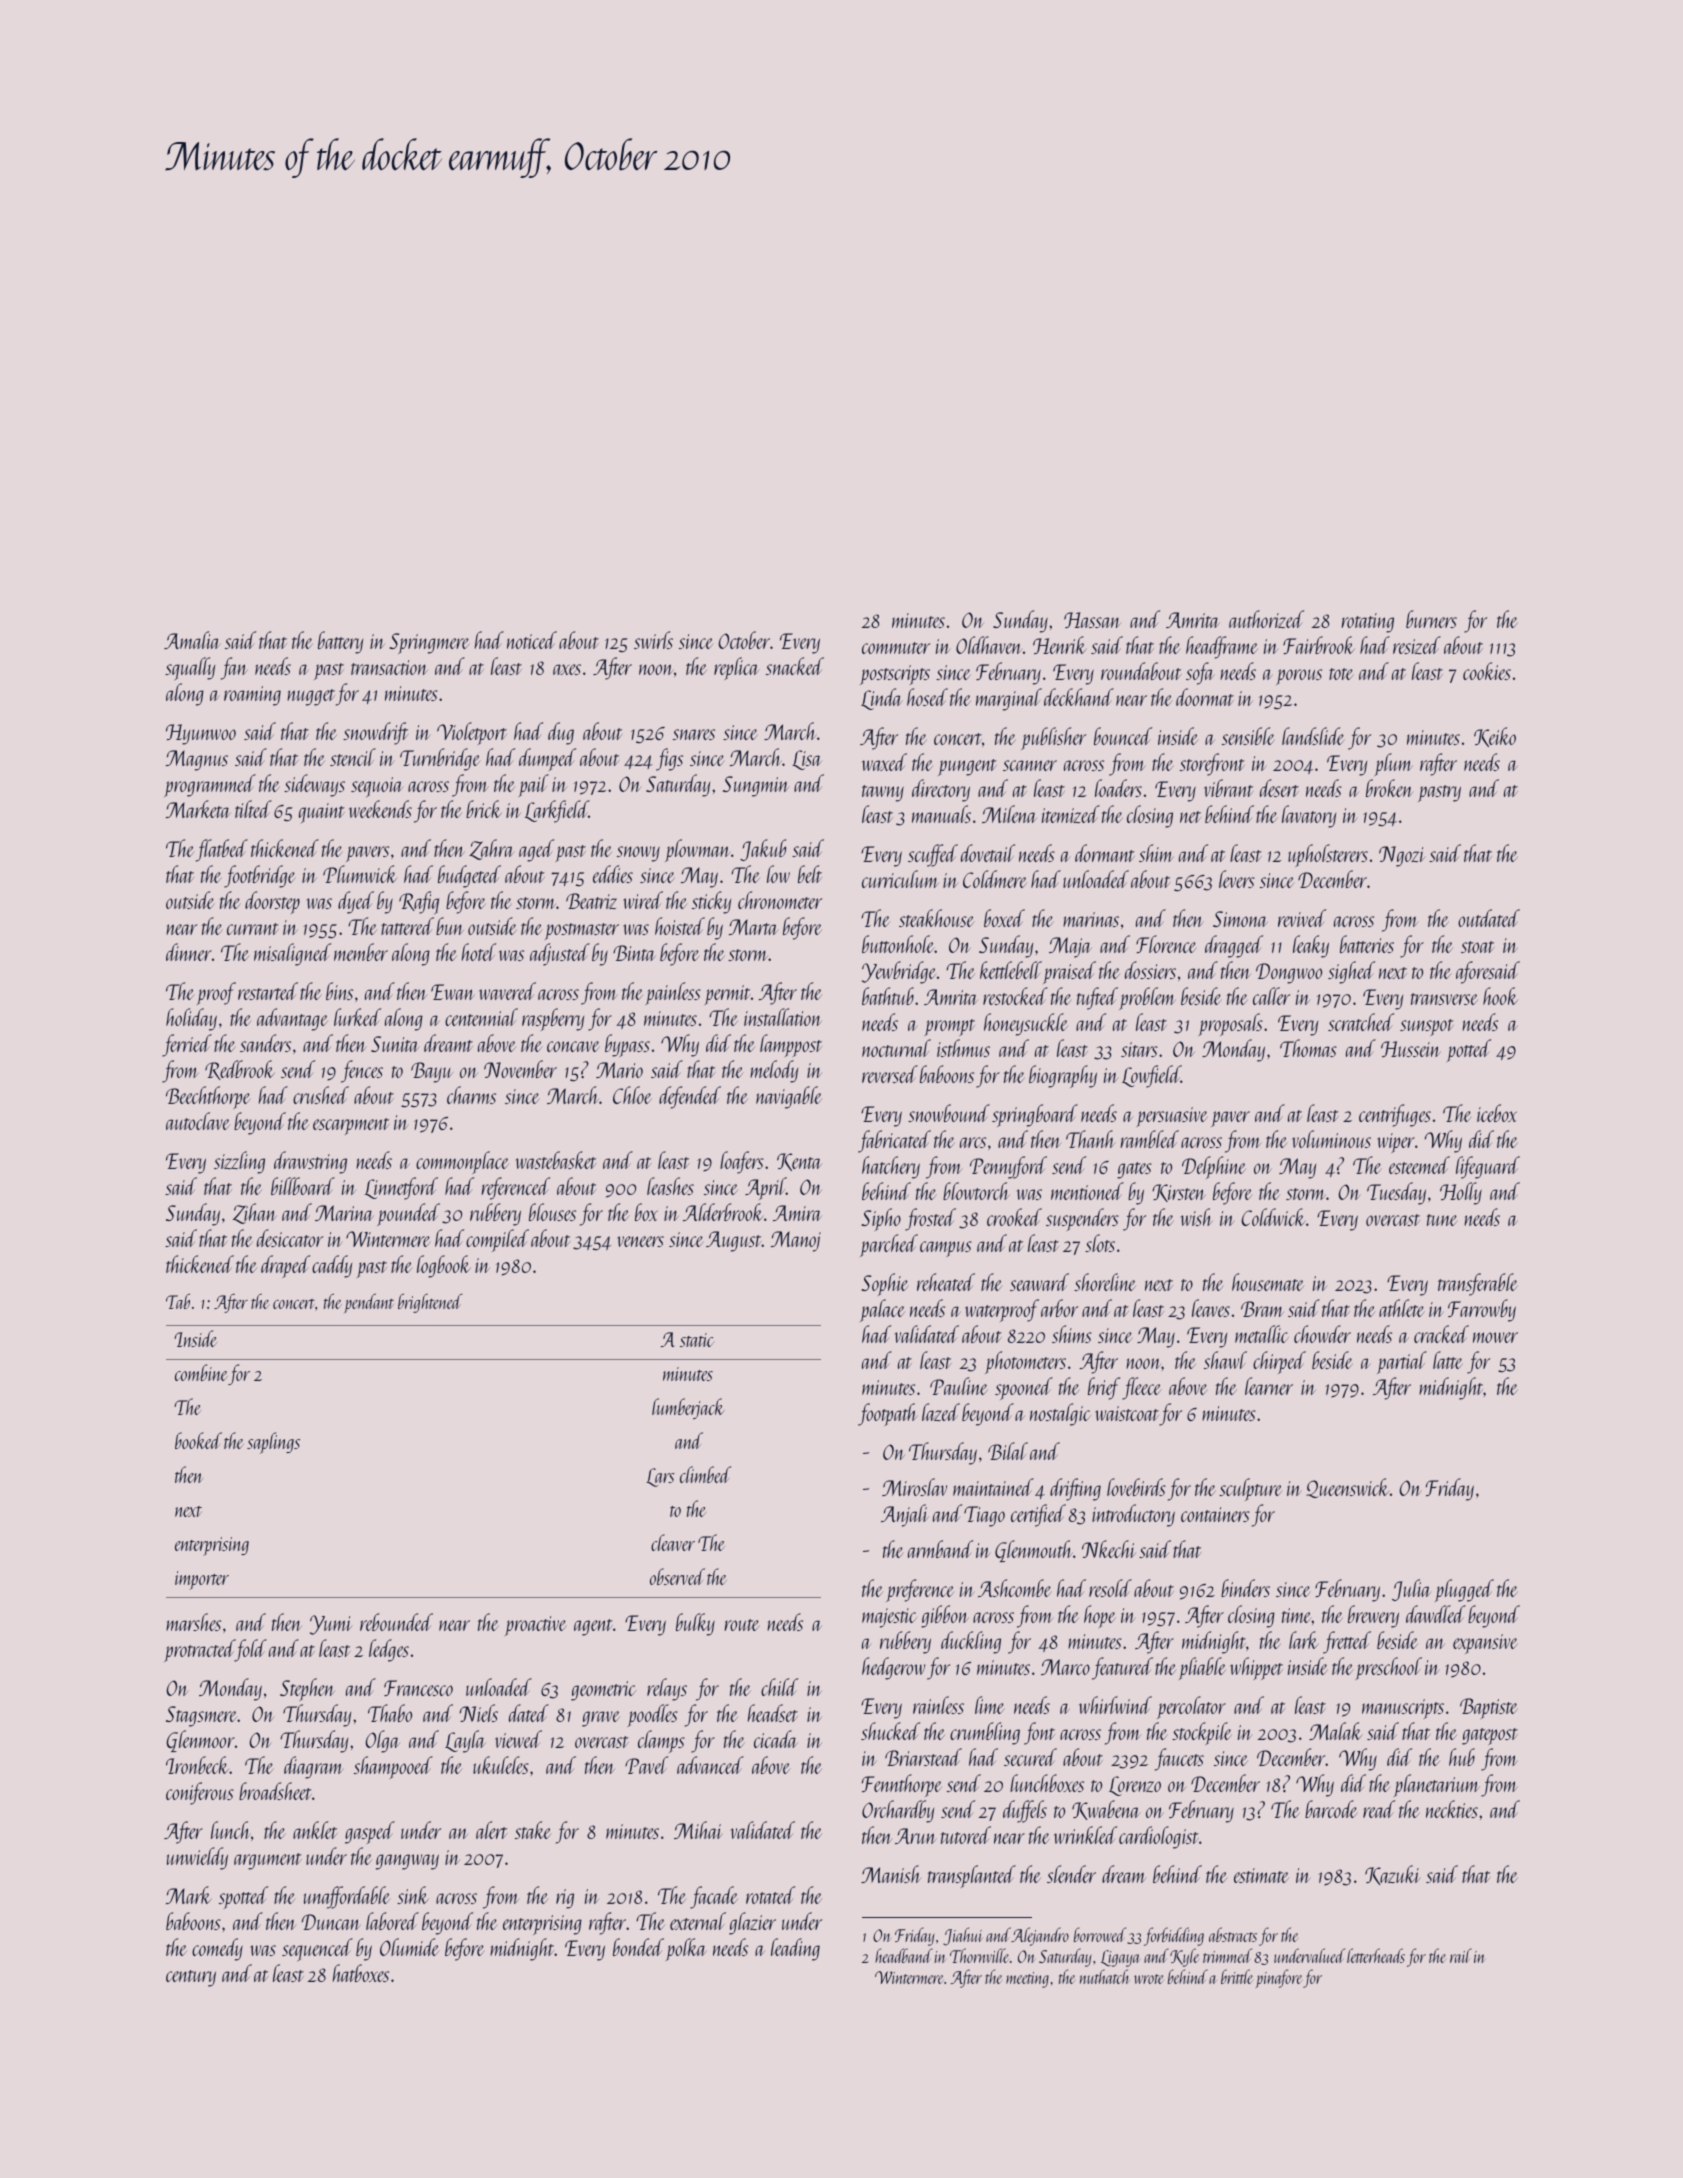 The width and height of the document is (1683, 2178). Describe the element at coordinates (1410, 1049) in the document. I see `Hussein` at that location.
